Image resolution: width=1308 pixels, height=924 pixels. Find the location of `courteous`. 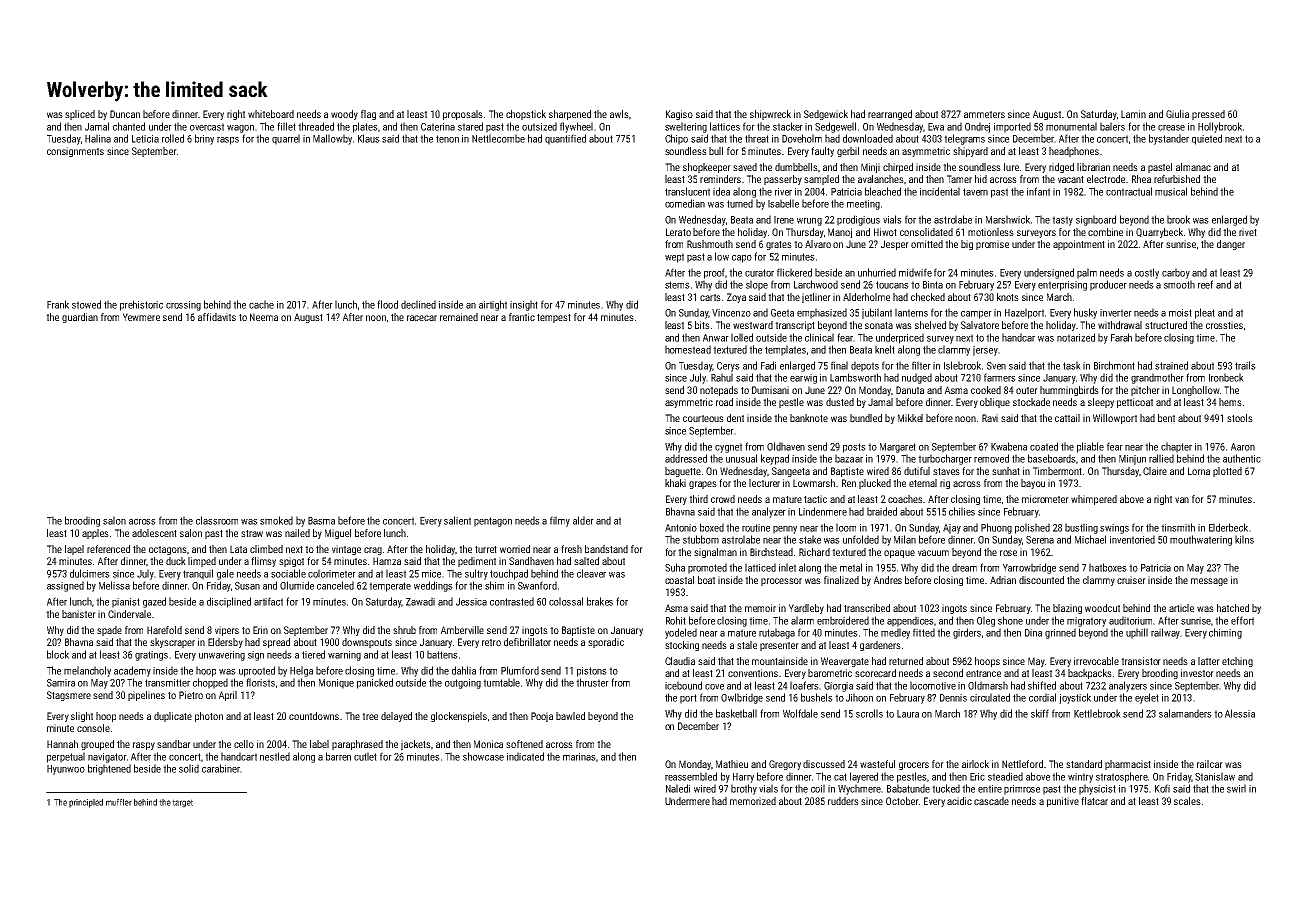

courteous is located at coordinates (703, 418).
